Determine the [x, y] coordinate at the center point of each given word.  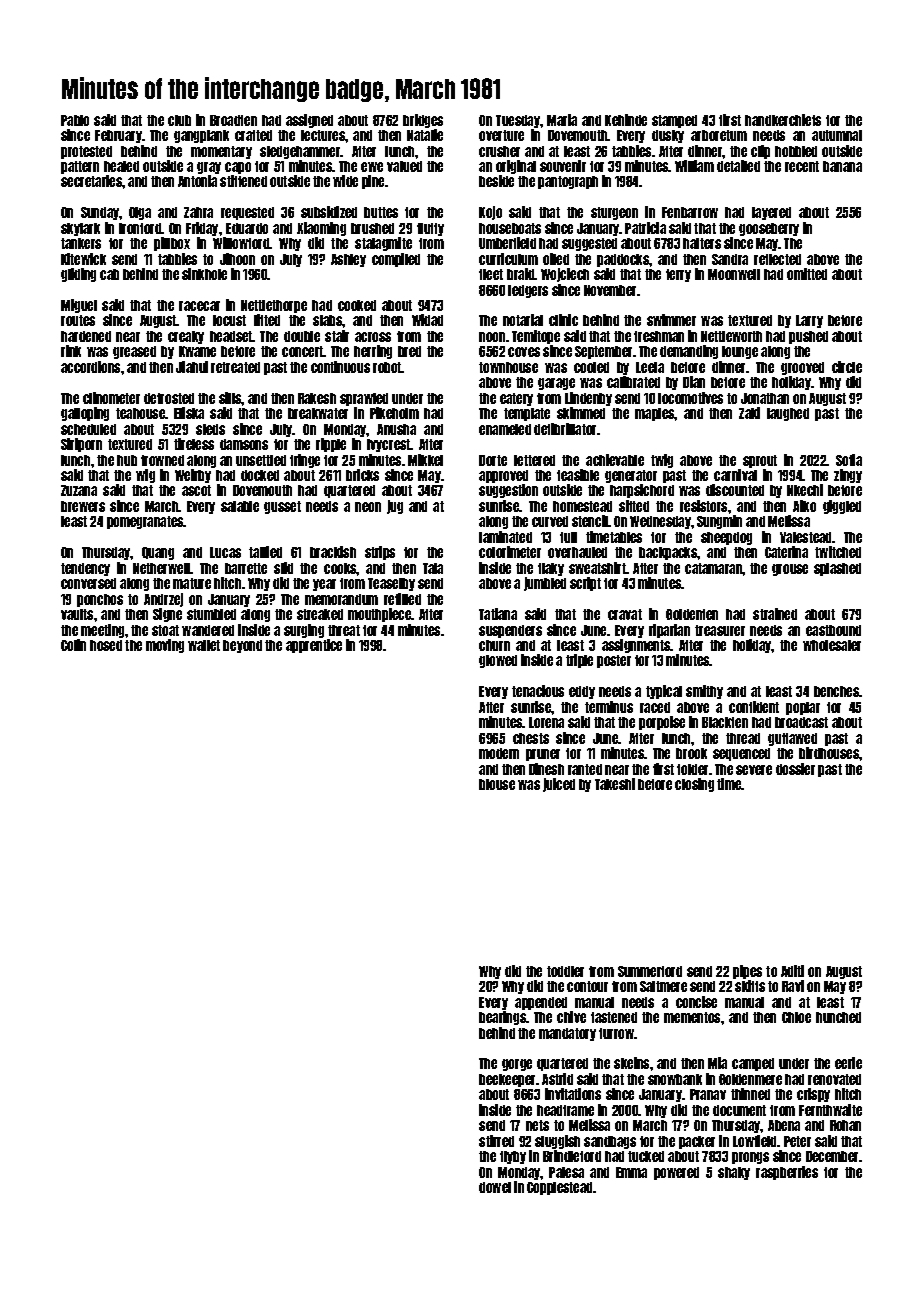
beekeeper [507, 1080]
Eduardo [247, 228]
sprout [760, 461]
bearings [502, 1018]
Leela [650, 367]
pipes [747, 972]
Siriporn [81, 445]
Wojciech [565, 275]
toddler [565, 971]
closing [694, 785]
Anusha [396, 429]
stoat [165, 630]
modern [499, 753]
